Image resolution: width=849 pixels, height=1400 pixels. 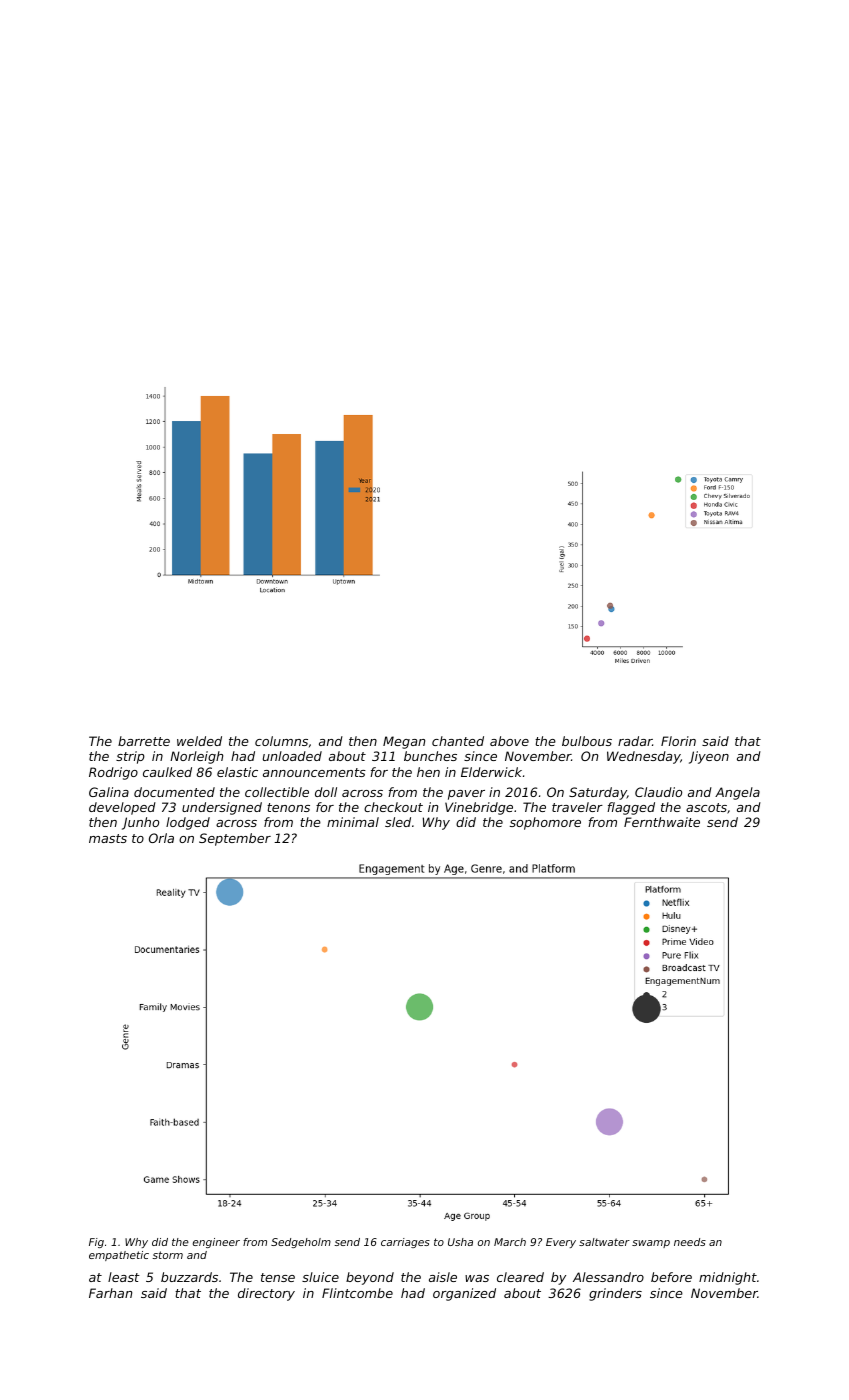 What do you see at coordinates (706, 807) in the image?
I see `ascots` at bounding box center [706, 807].
